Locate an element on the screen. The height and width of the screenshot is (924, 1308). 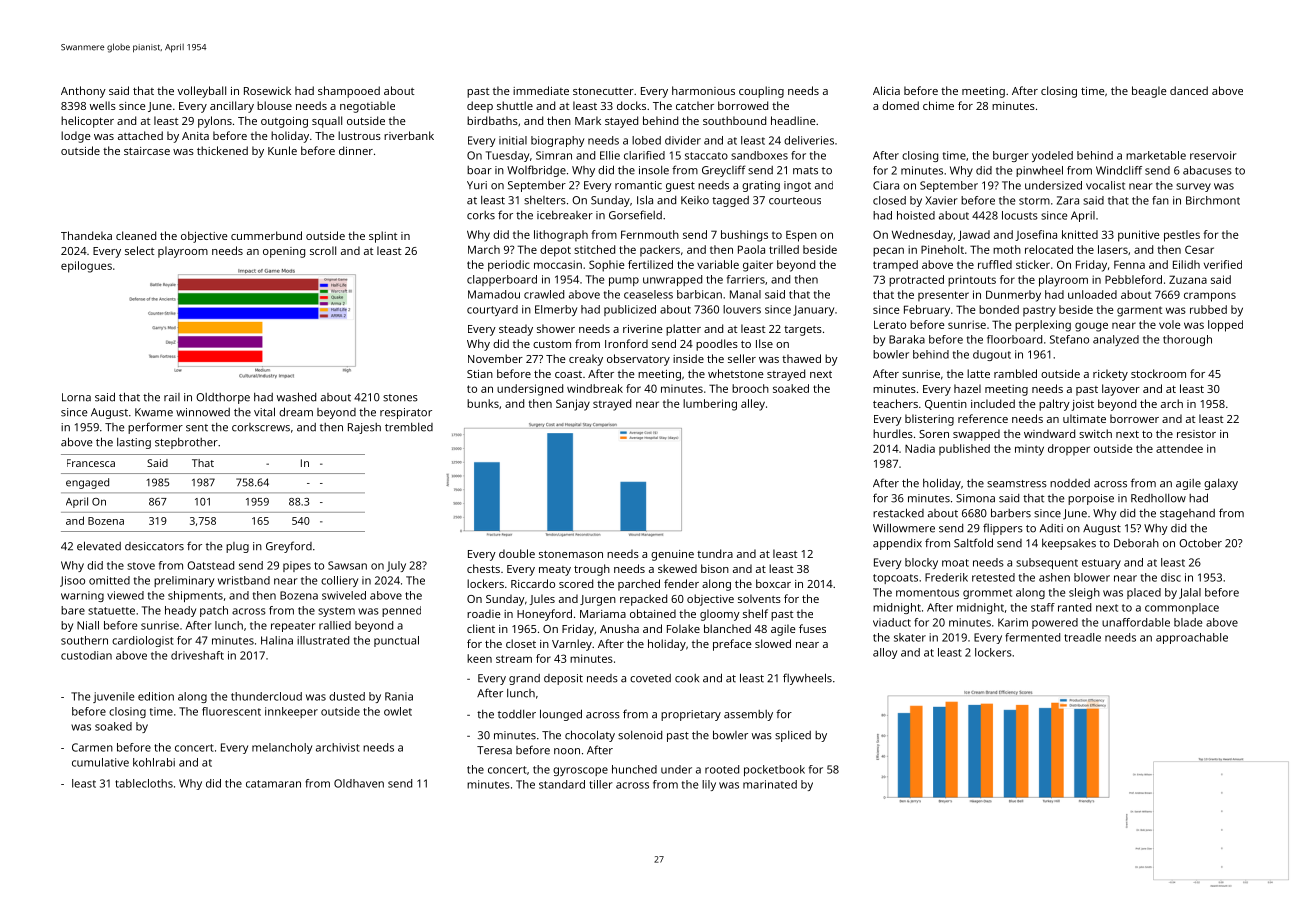
pestles is located at coordinates (1182, 236).
